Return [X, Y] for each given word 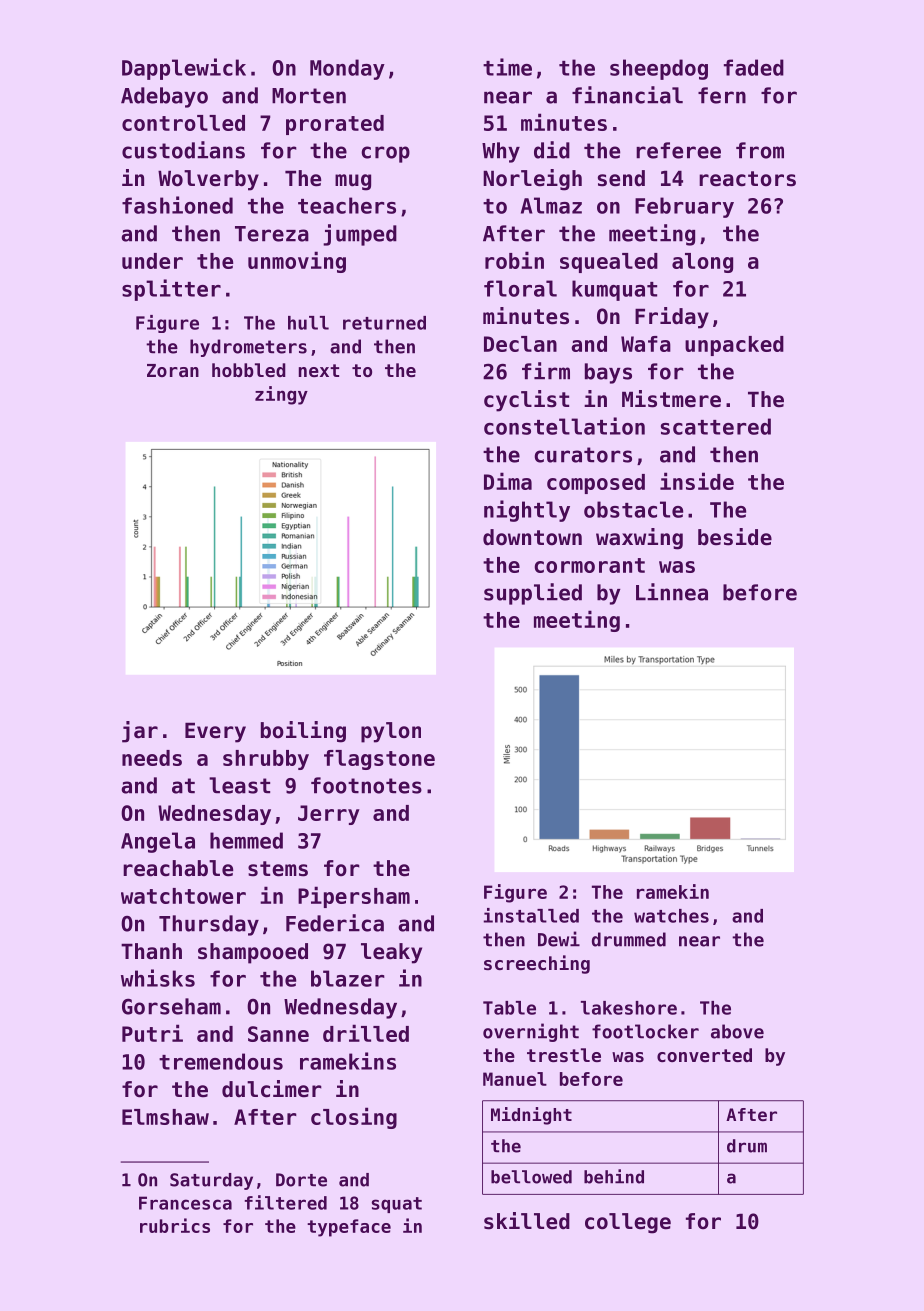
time [507, 67]
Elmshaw [165, 1117]
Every [215, 732]
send [621, 178]
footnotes [366, 785]
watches [671, 916]
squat [397, 1205]
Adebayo [164, 97]
